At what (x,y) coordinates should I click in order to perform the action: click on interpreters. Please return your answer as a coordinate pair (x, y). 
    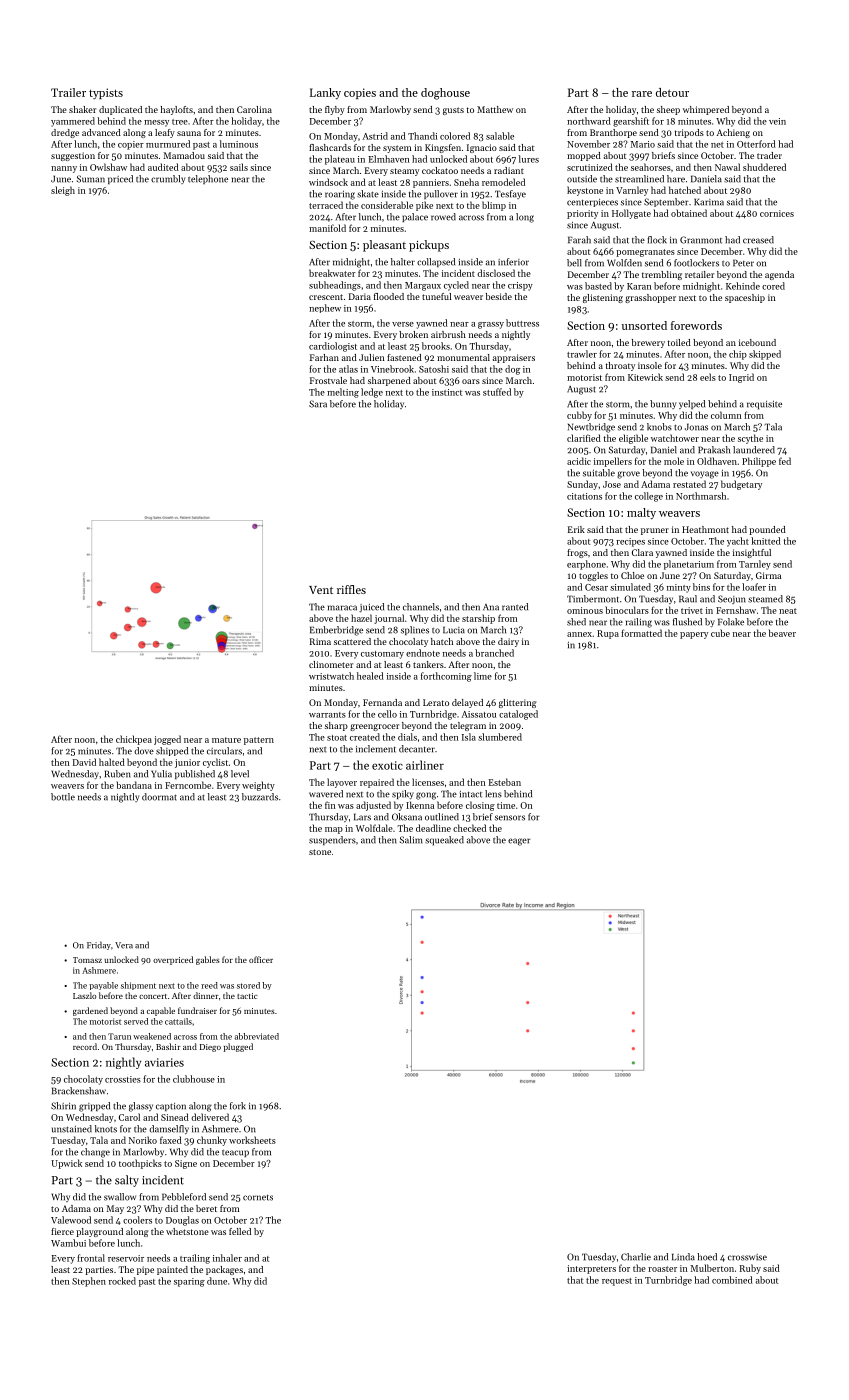
    Looking at the image, I should click on (591, 1269).
